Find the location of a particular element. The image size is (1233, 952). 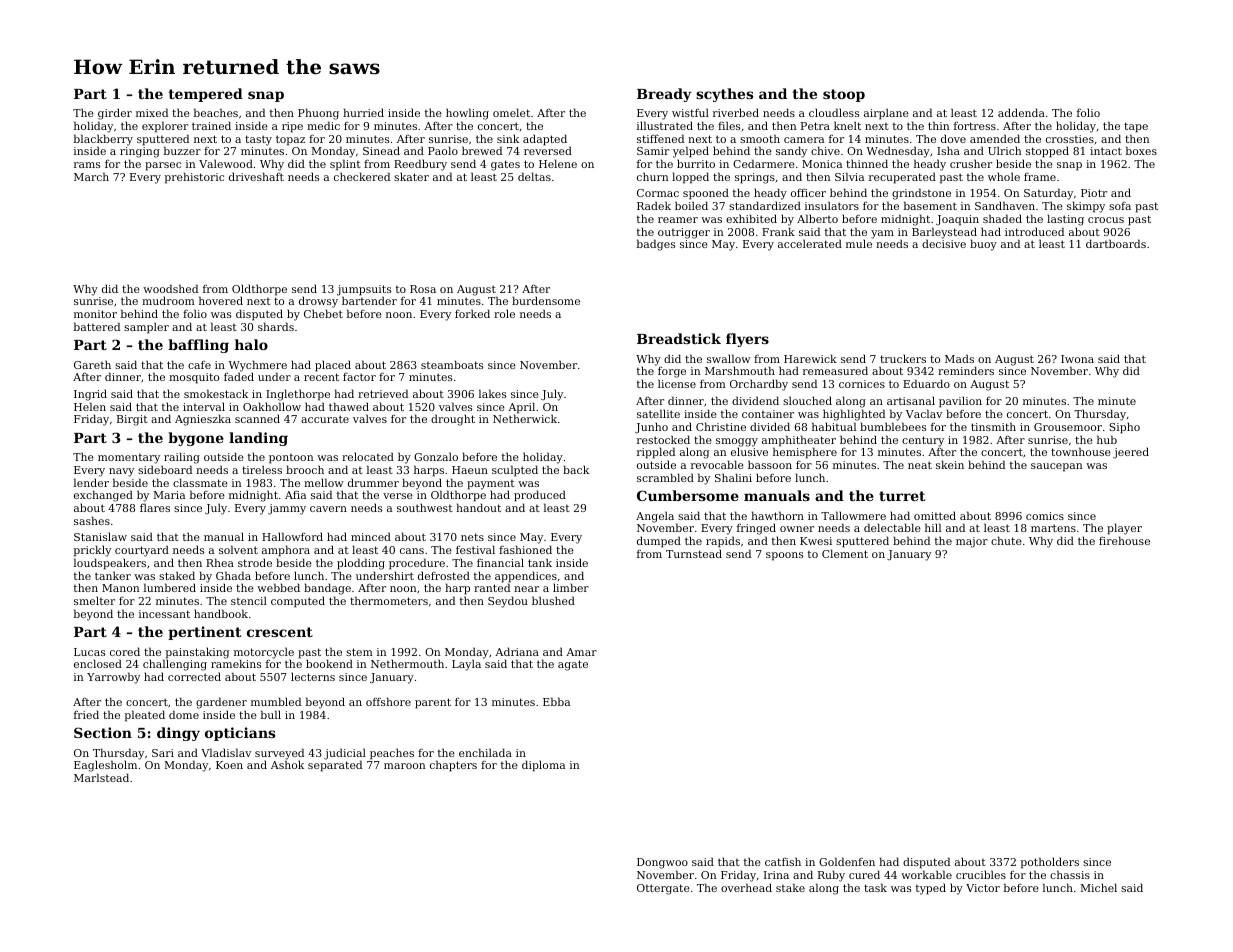

revocable is located at coordinates (717, 464).
